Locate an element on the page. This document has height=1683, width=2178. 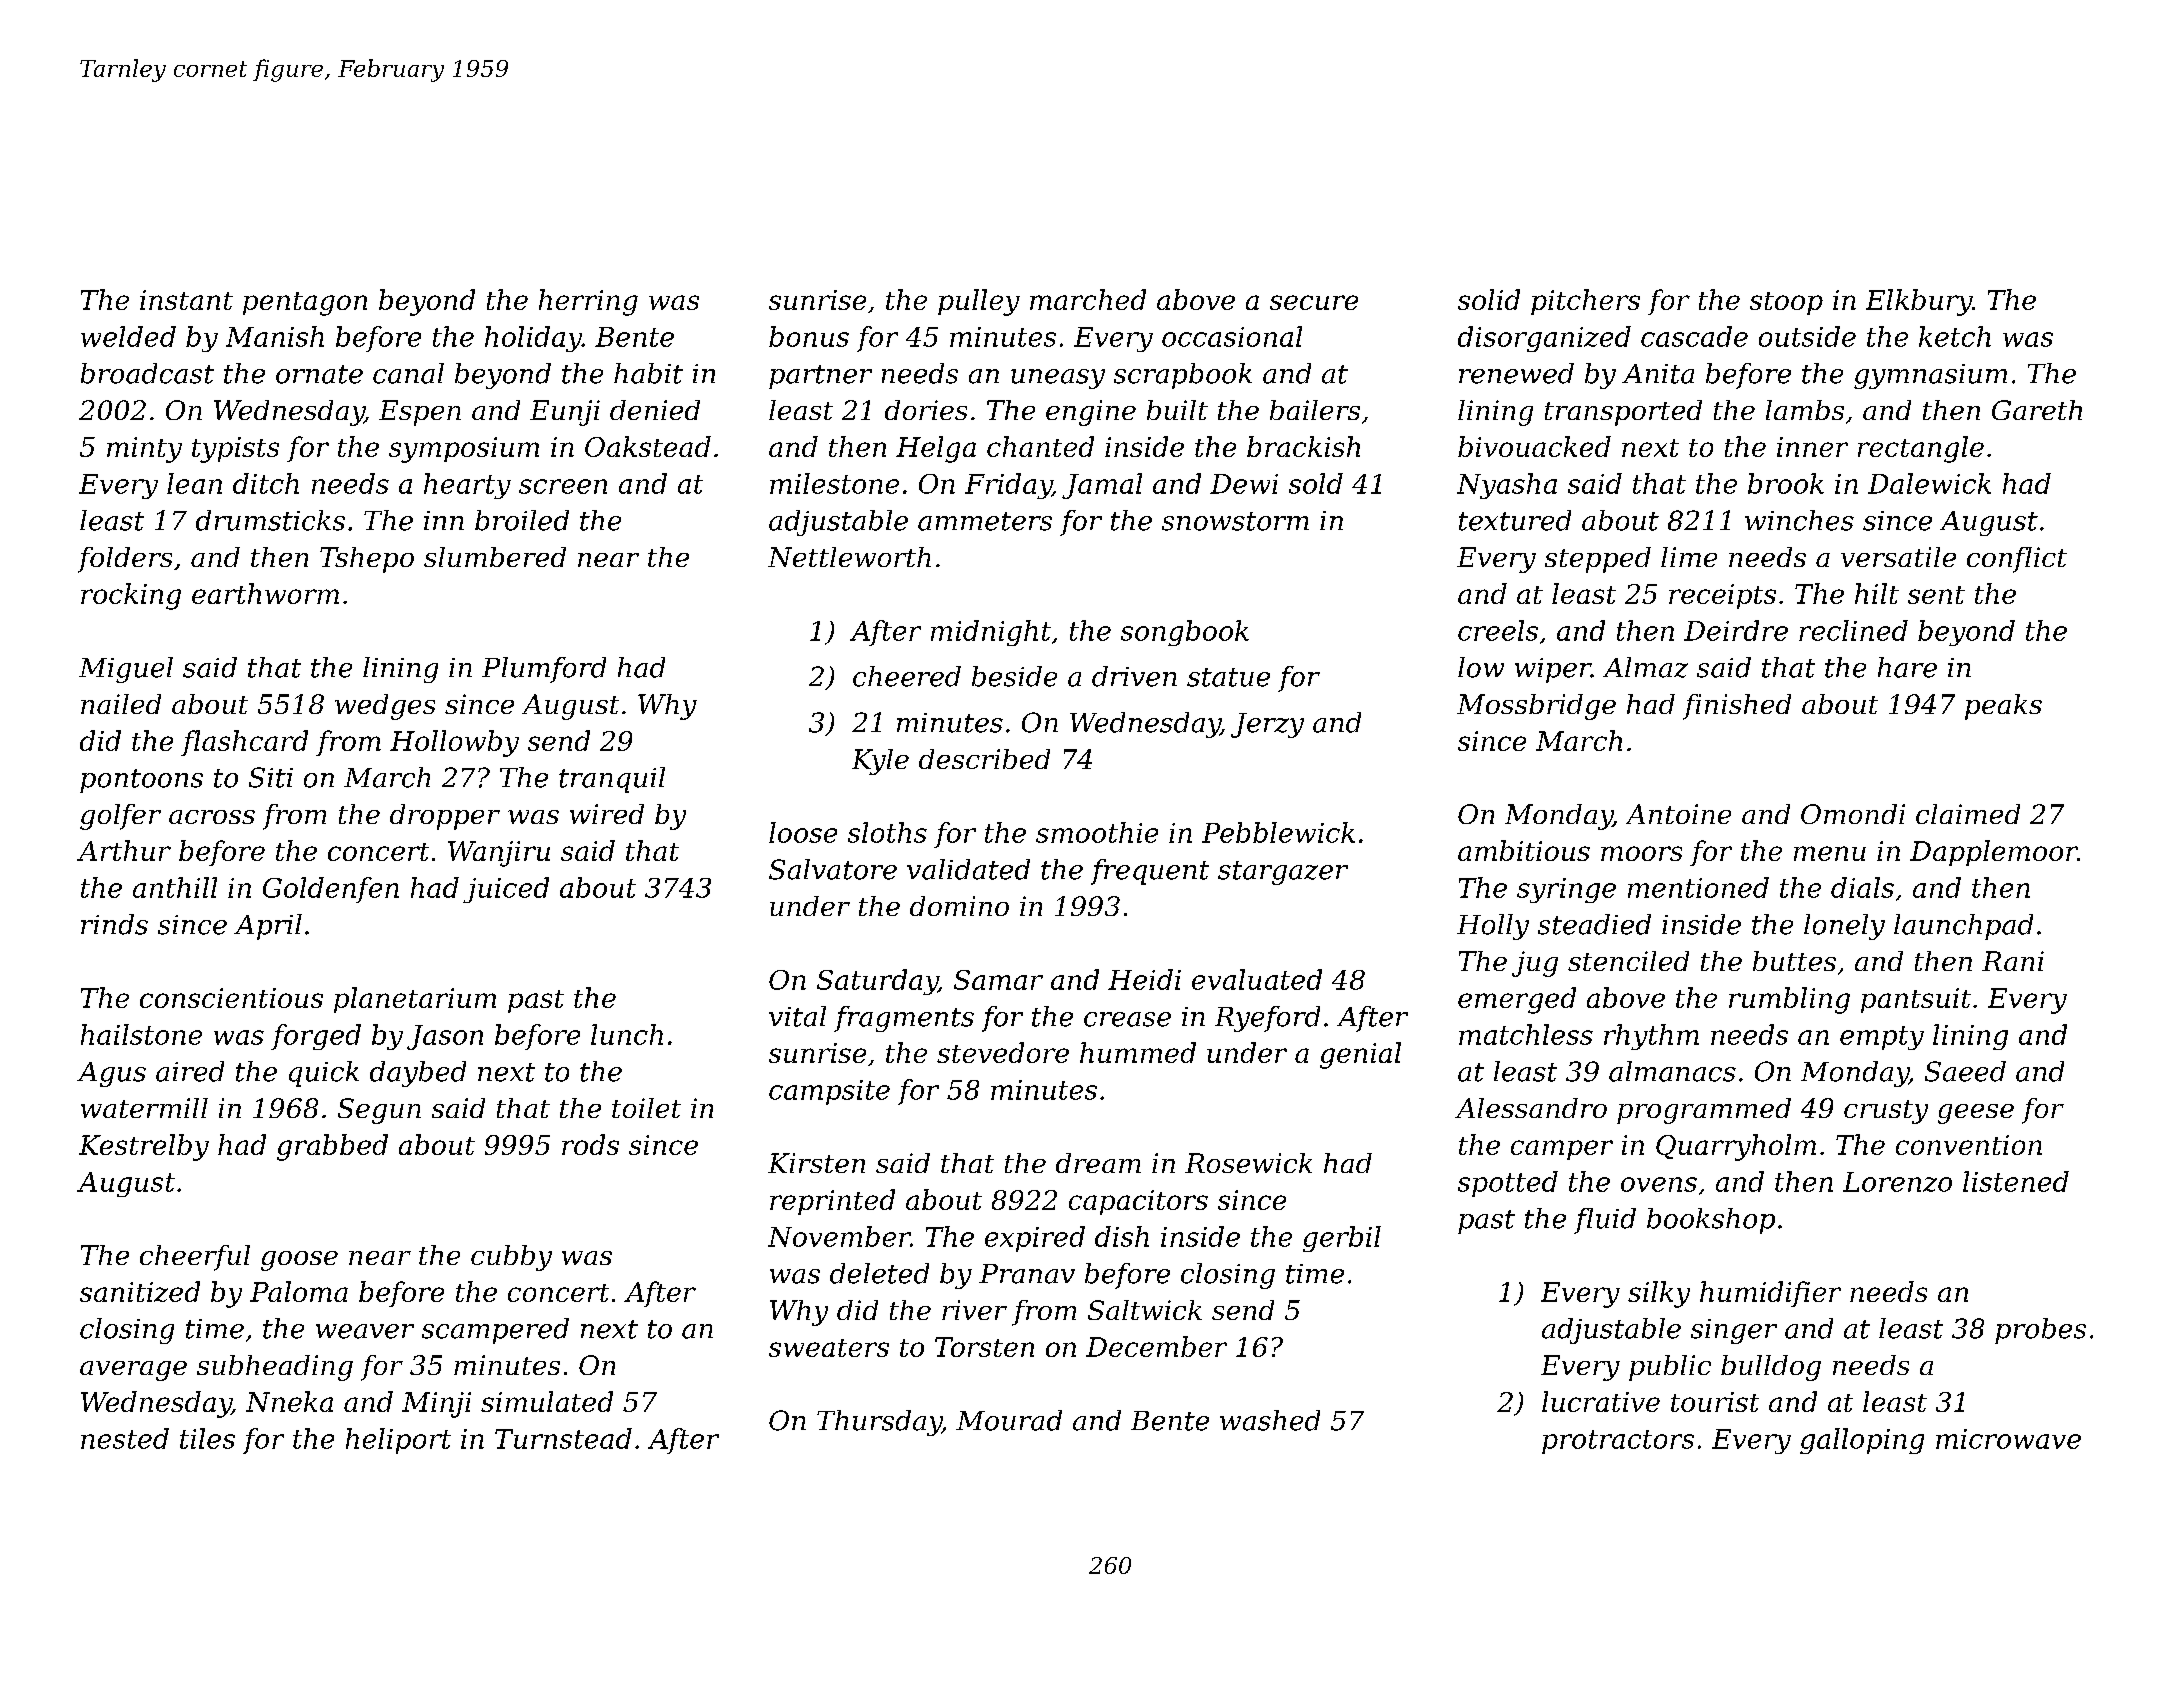
Tshepo is located at coordinates (367, 560).
